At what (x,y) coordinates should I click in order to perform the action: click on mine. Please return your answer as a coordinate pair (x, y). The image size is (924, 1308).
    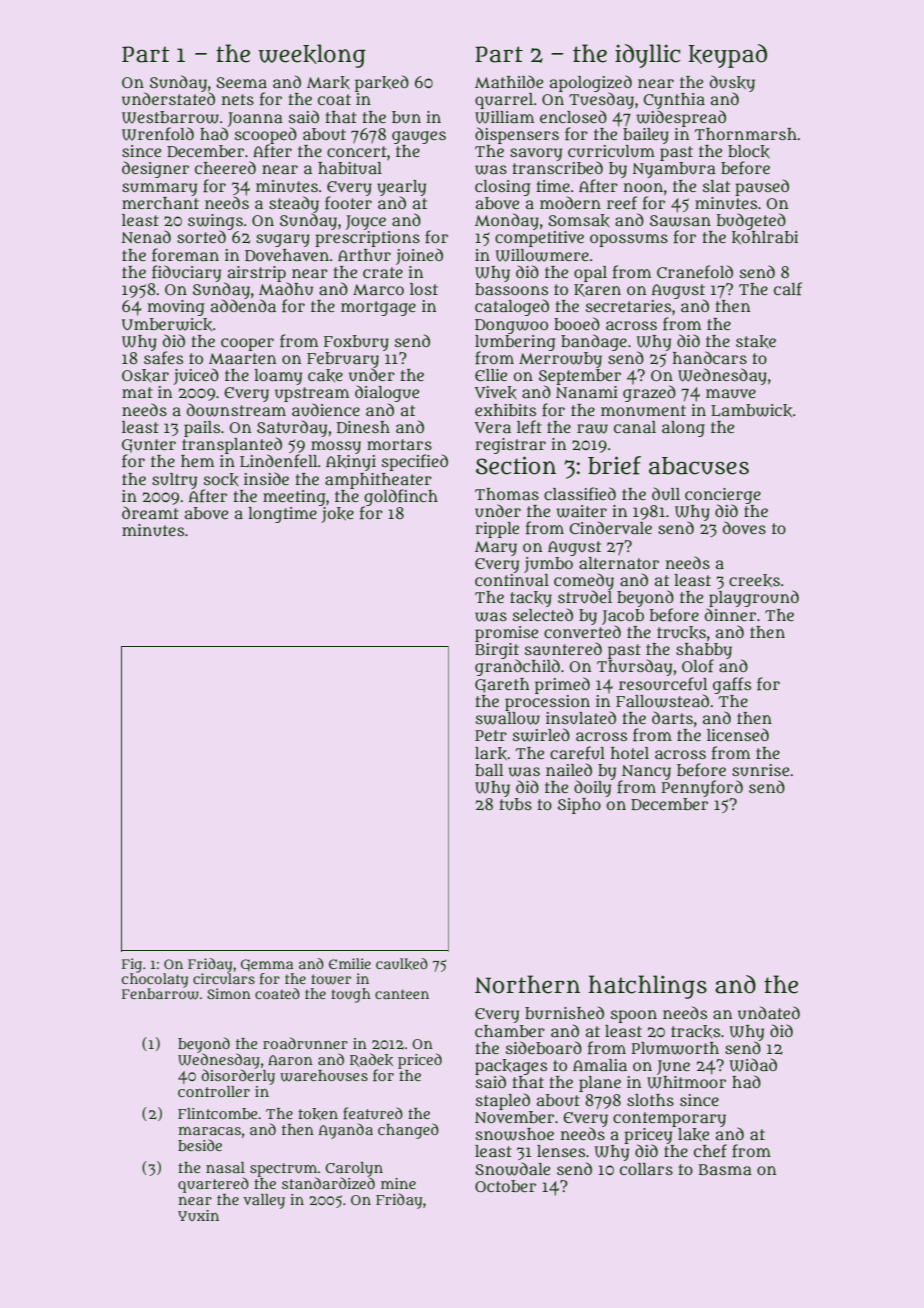
    Looking at the image, I should click on (398, 1183).
